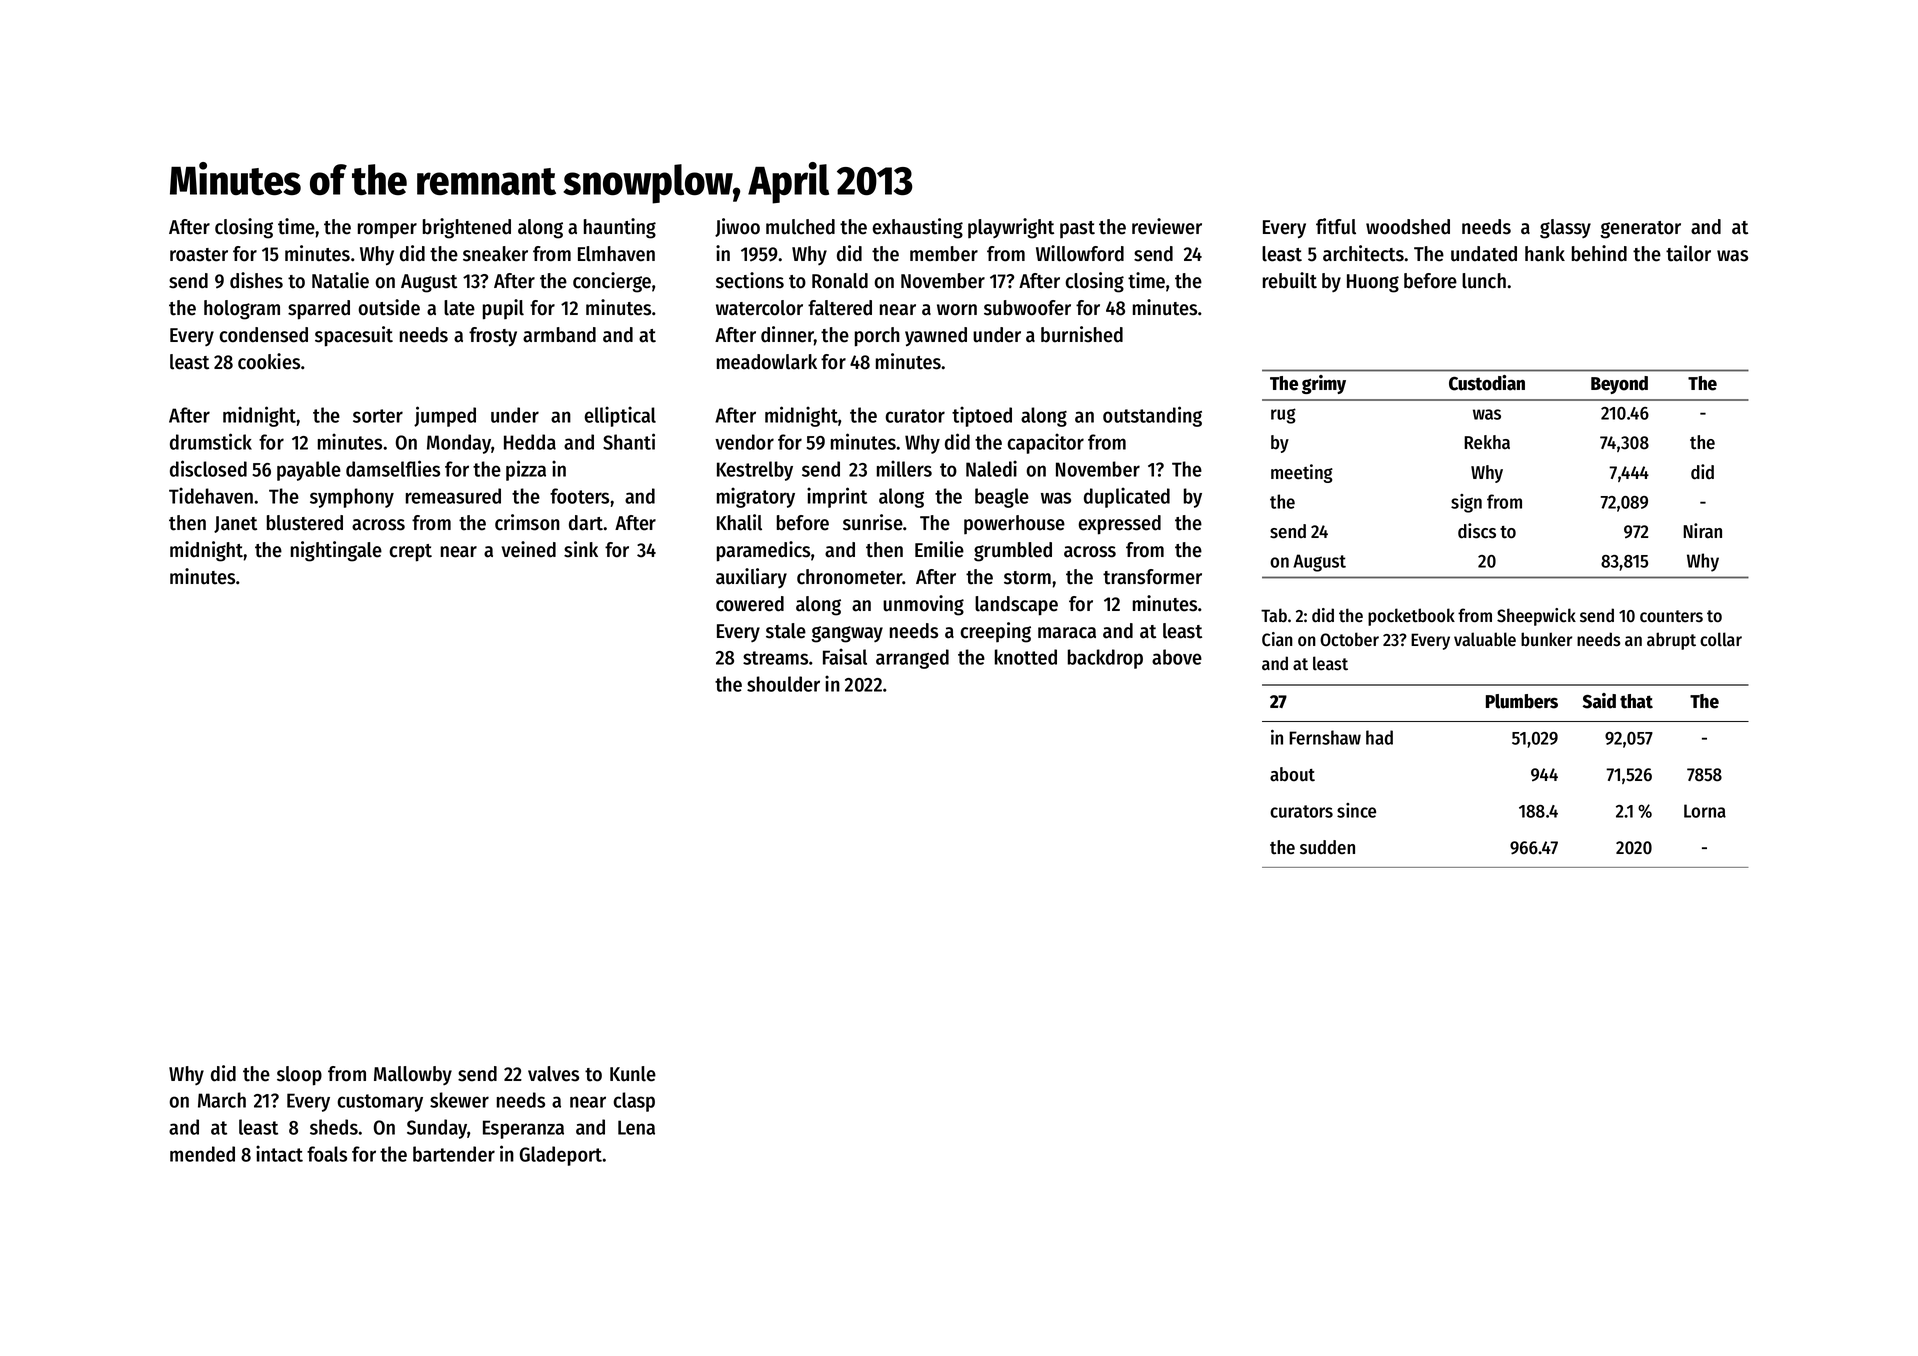  I want to click on transformer, so click(1152, 577).
